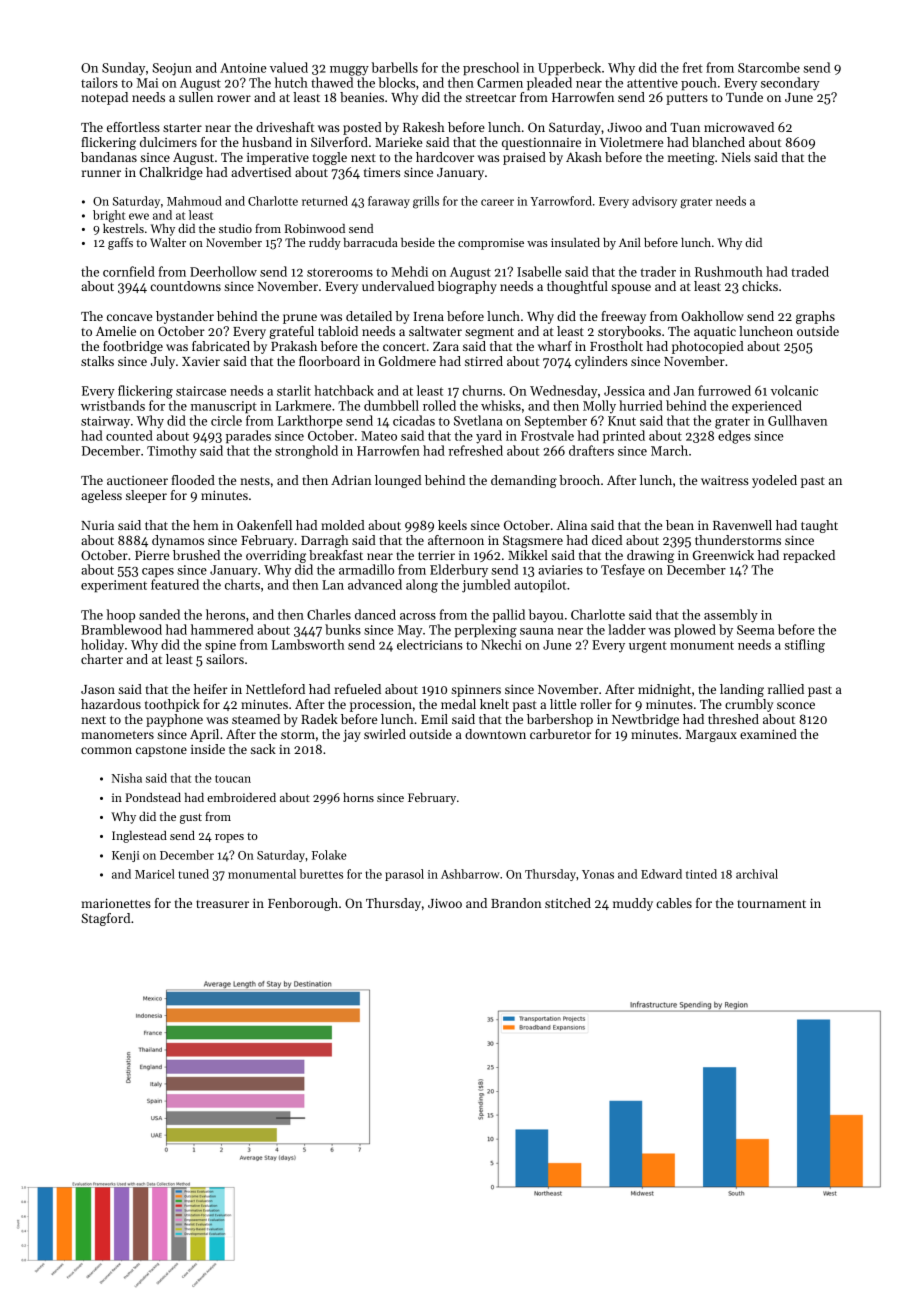 This document has width=924, height=1308. I want to click on sleeper, so click(146, 496).
